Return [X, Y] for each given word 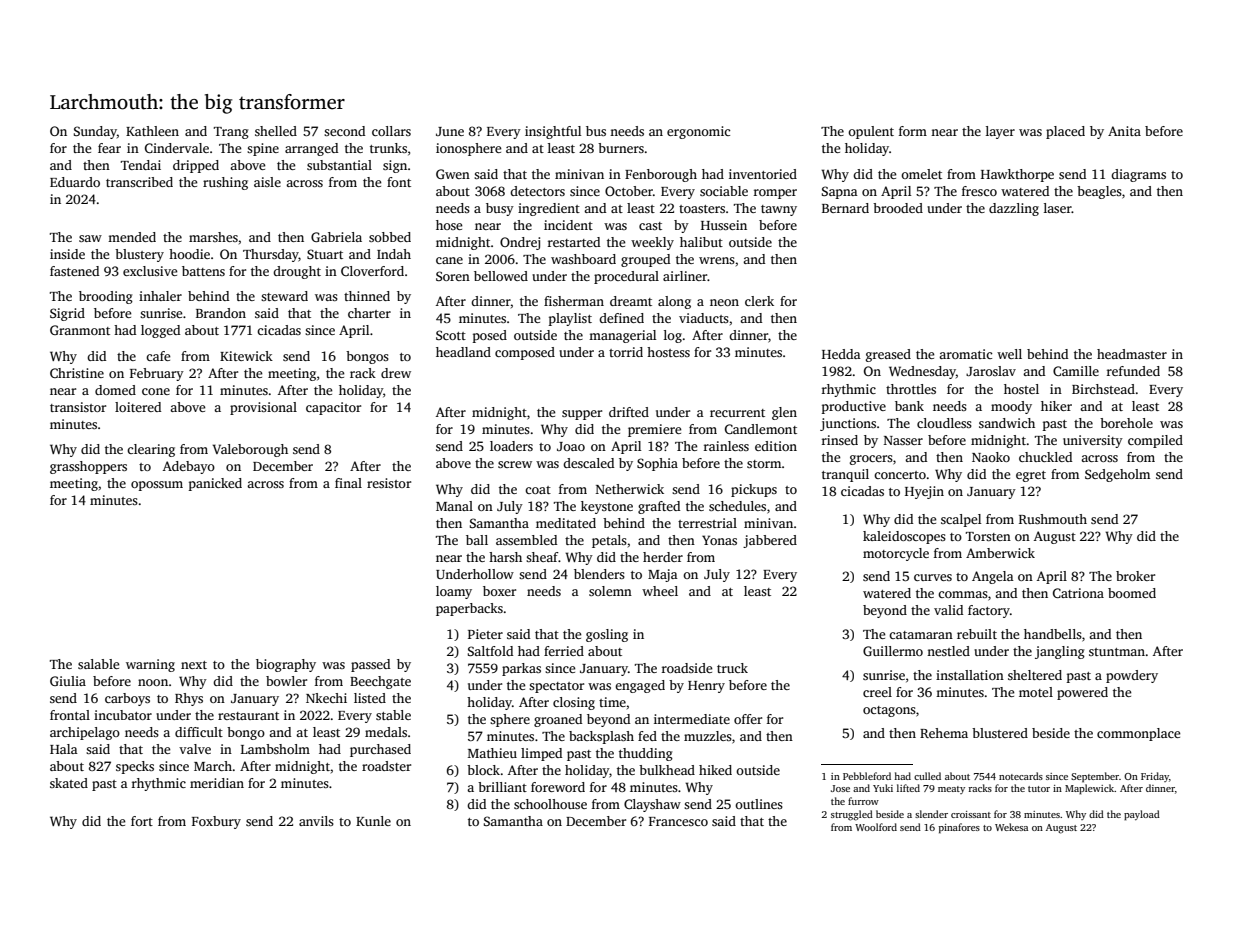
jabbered [770, 541]
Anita [1124, 131]
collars [391, 131]
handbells [1053, 634]
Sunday [95, 132]
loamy [454, 592]
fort [142, 821]
